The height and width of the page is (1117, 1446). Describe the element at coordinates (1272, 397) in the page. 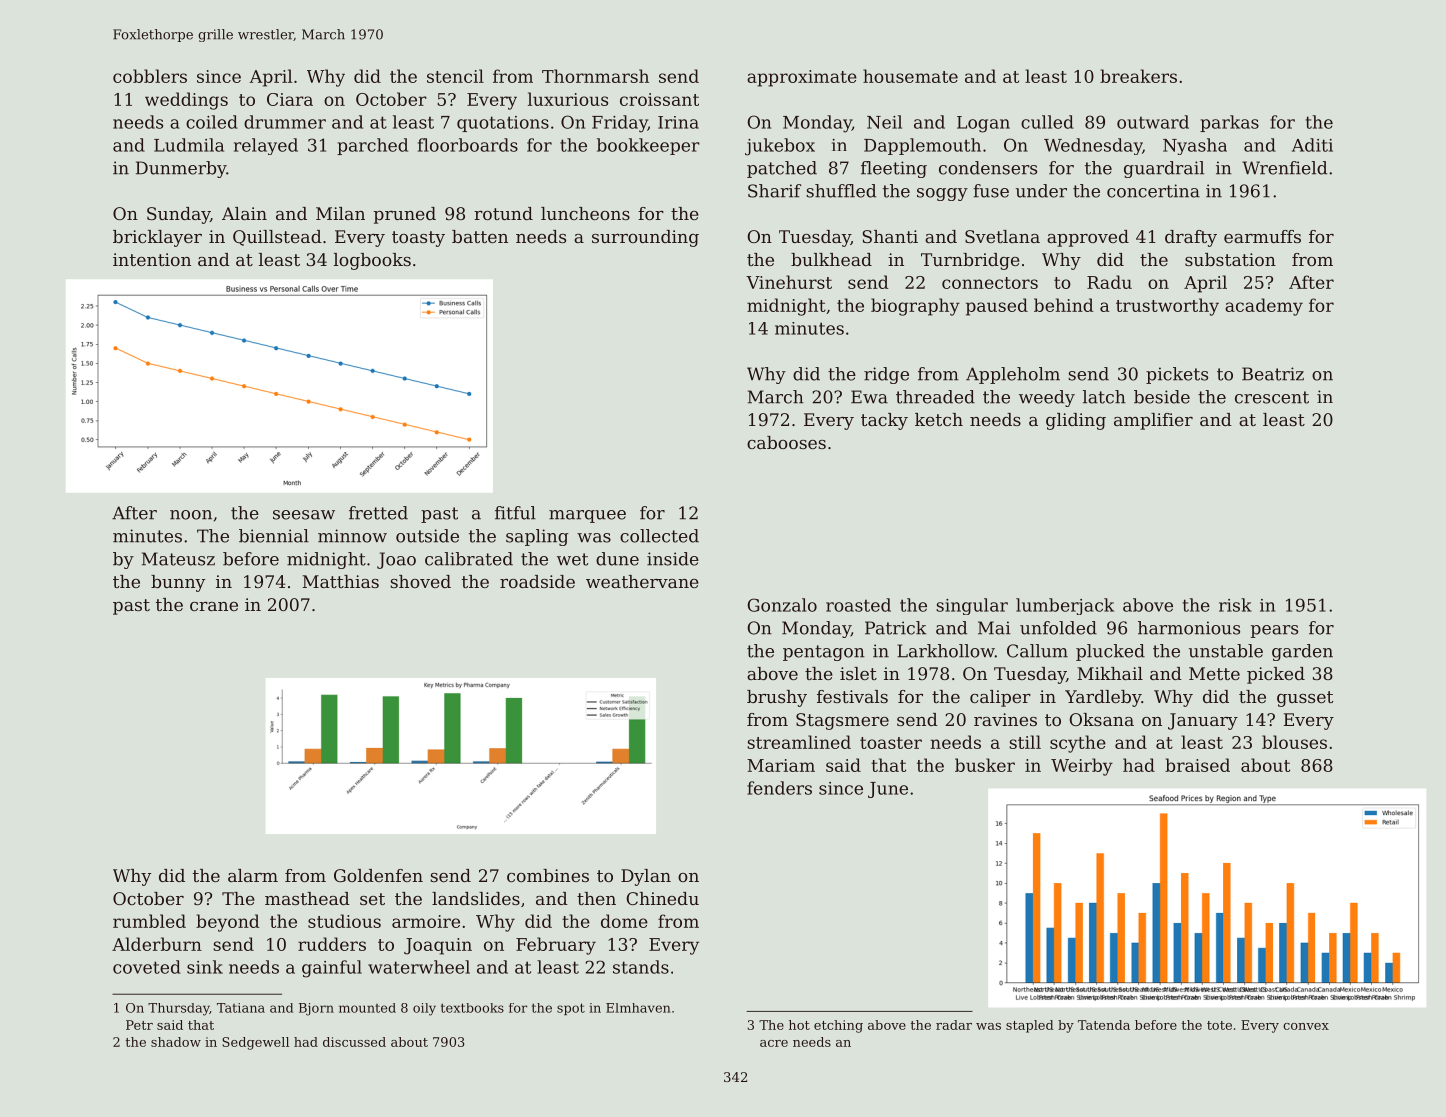

I see `crescent` at that location.
